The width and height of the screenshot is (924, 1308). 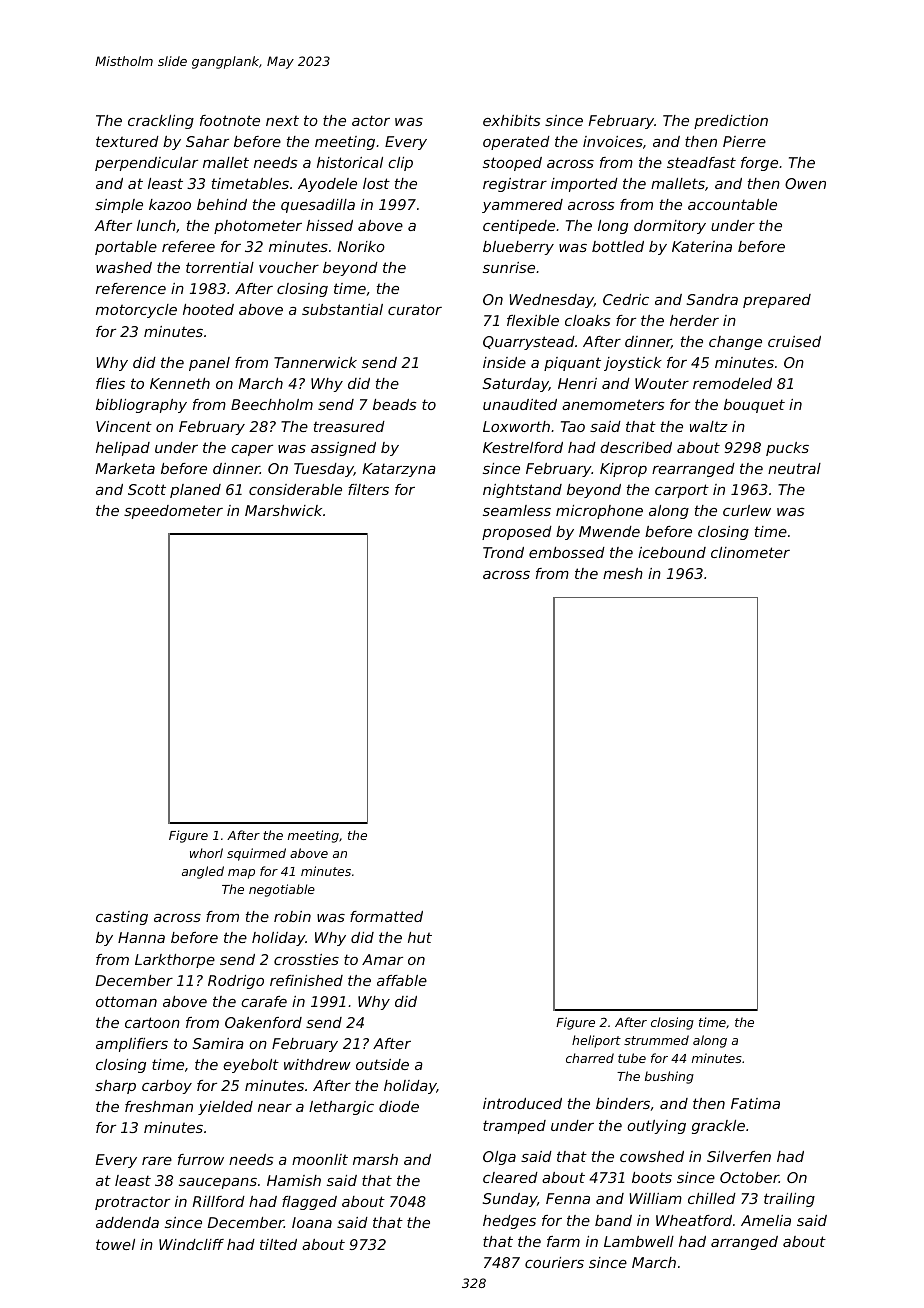 What do you see at coordinates (115, 1087) in the screenshot?
I see `sharp` at bounding box center [115, 1087].
